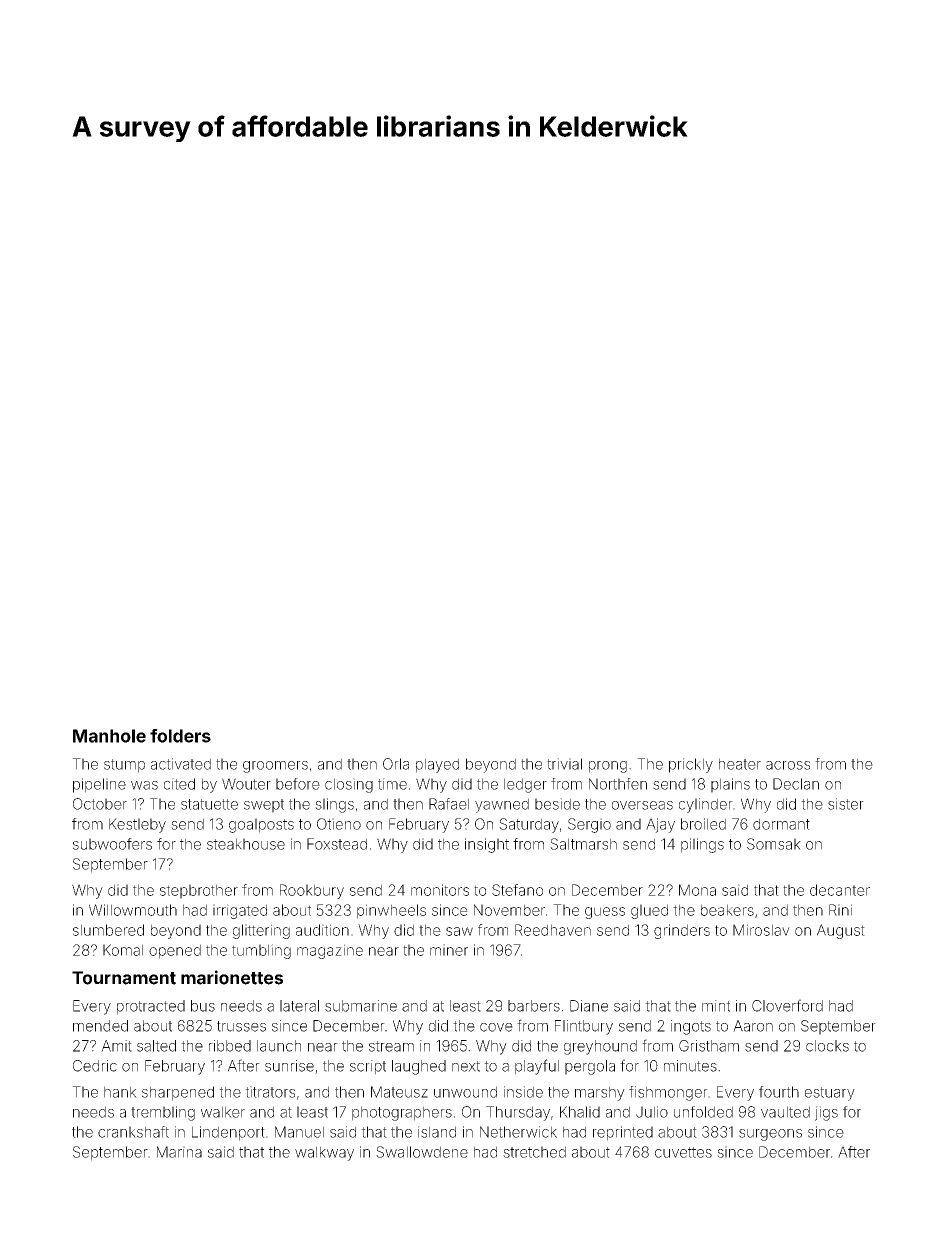 This image has width=952, height=1233. What do you see at coordinates (324, 1153) in the image?
I see `walkway` at bounding box center [324, 1153].
